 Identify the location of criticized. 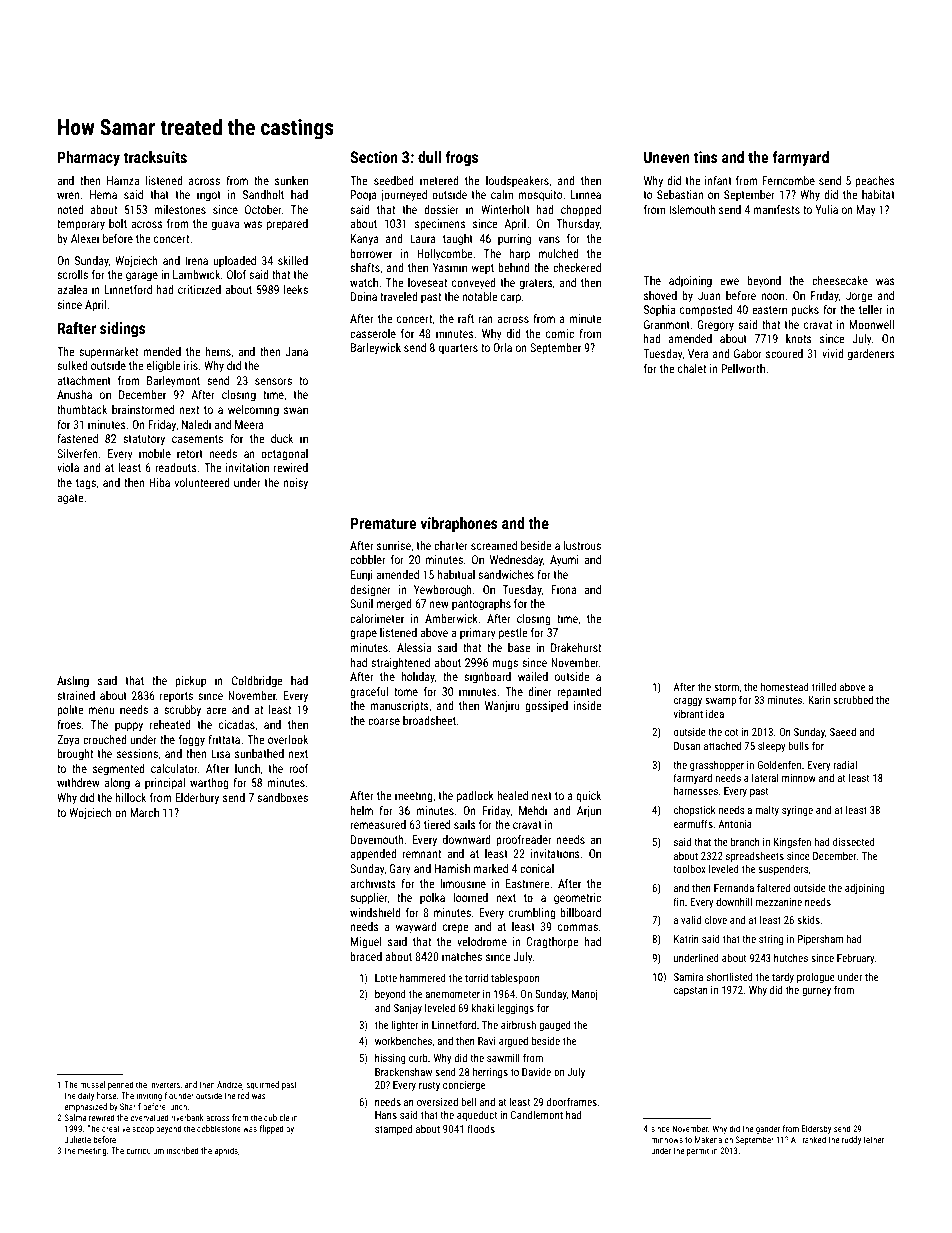
(199, 289).
